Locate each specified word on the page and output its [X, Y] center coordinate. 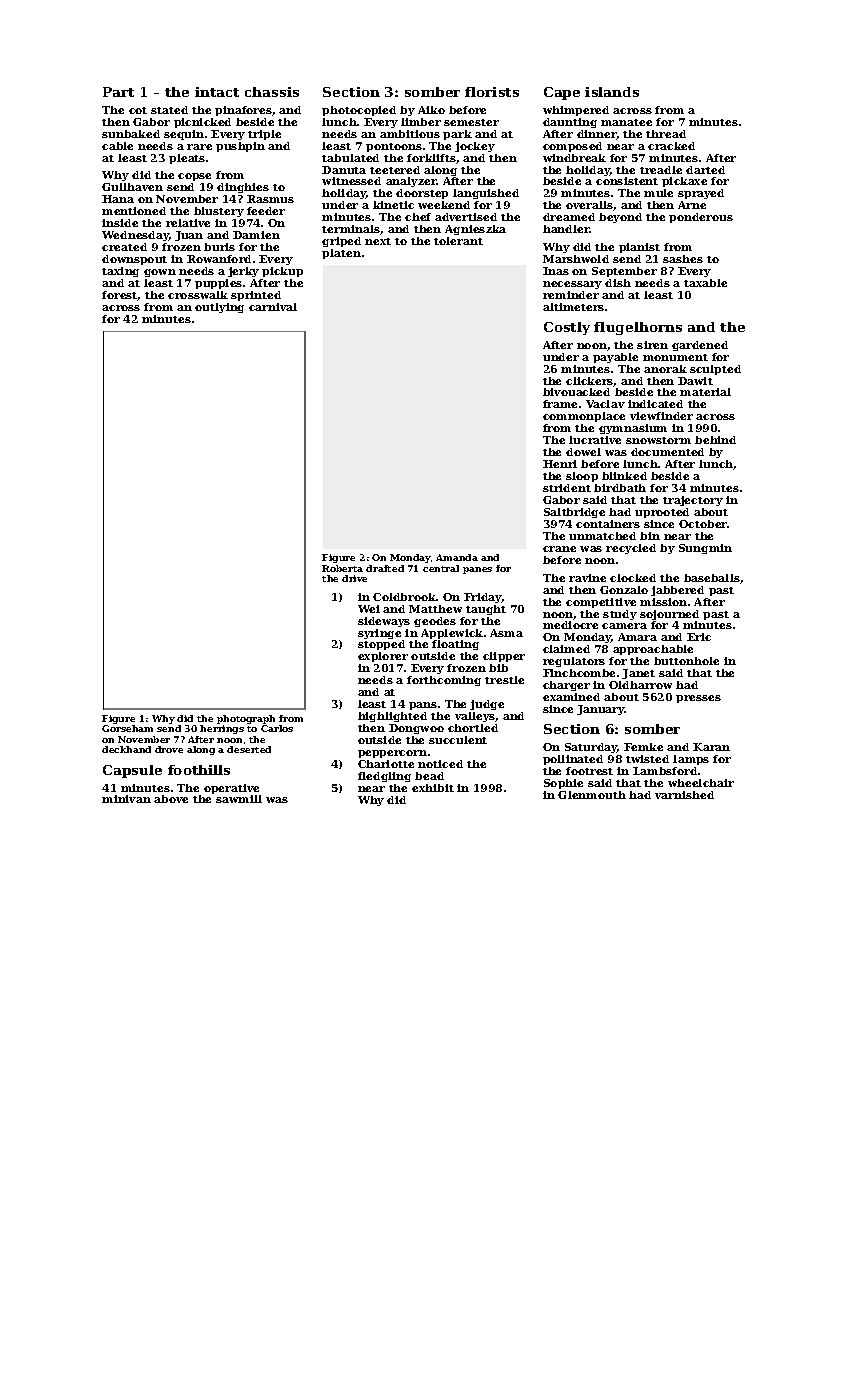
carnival [273, 307]
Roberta [342, 568]
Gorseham [127, 728]
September [624, 272]
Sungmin [705, 549]
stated [169, 110]
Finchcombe [579, 673]
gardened [700, 346]
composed [572, 147]
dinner [597, 135]
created [124, 247]
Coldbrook [404, 597]
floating [455, 645]
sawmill [239, 799]
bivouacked [576, 392]
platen [341, 254]
